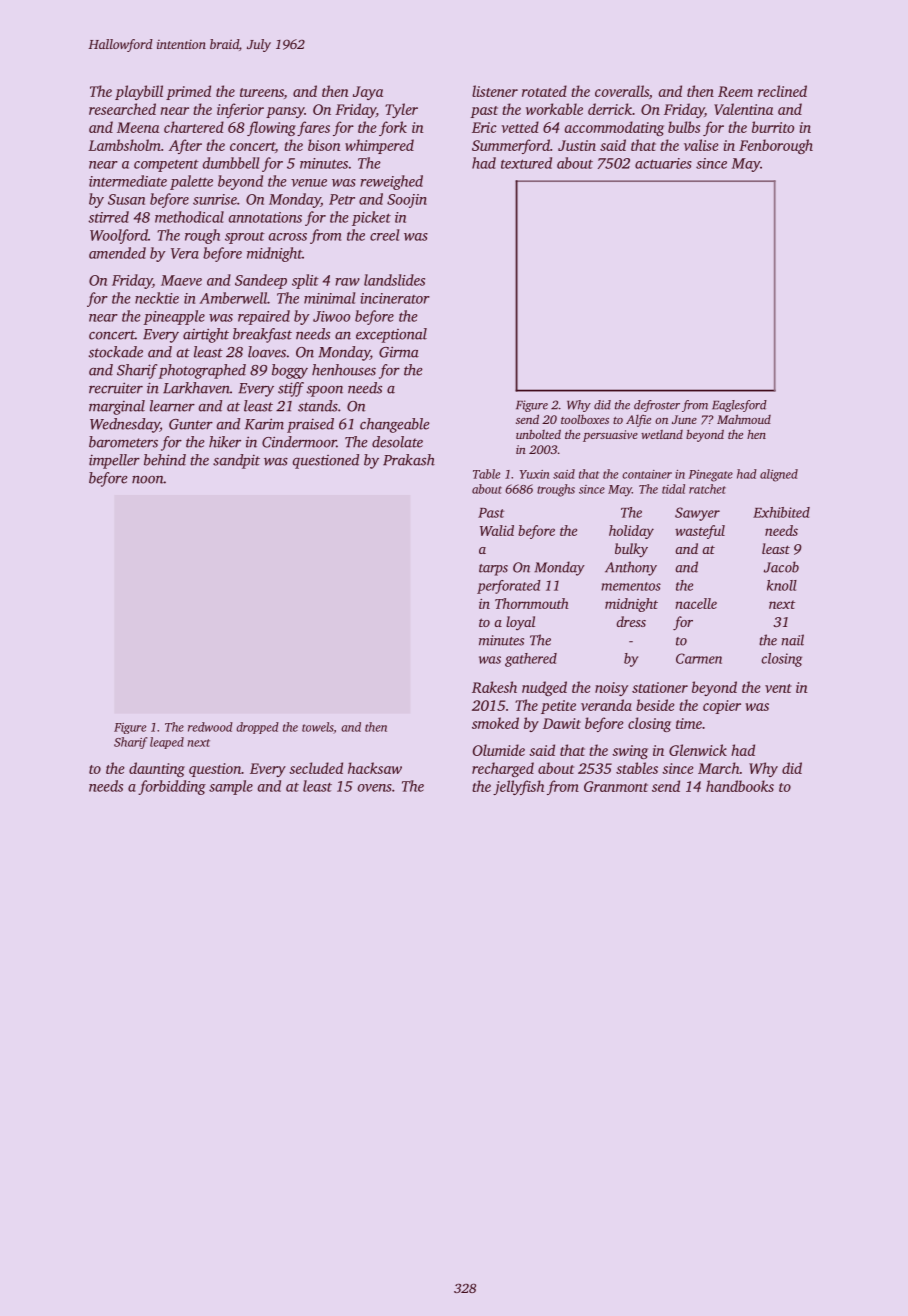 This screenshot has width=908, height=1316. Describe the element at coordinates (663, 163) in the screenshot. I see `actuaries` at that location.
